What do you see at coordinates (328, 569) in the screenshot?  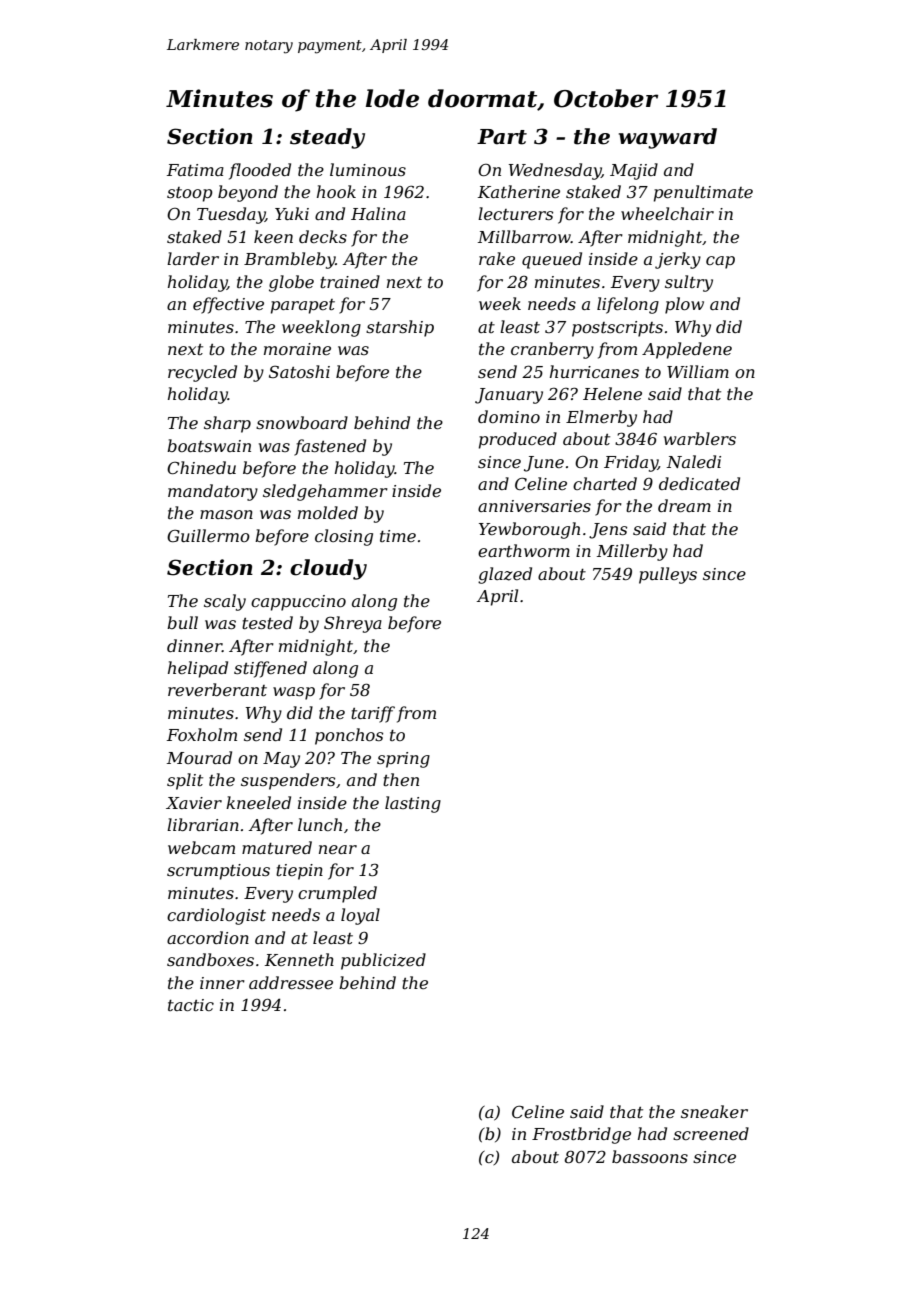 I see `cloudy` at bounding box center [328, 569].
